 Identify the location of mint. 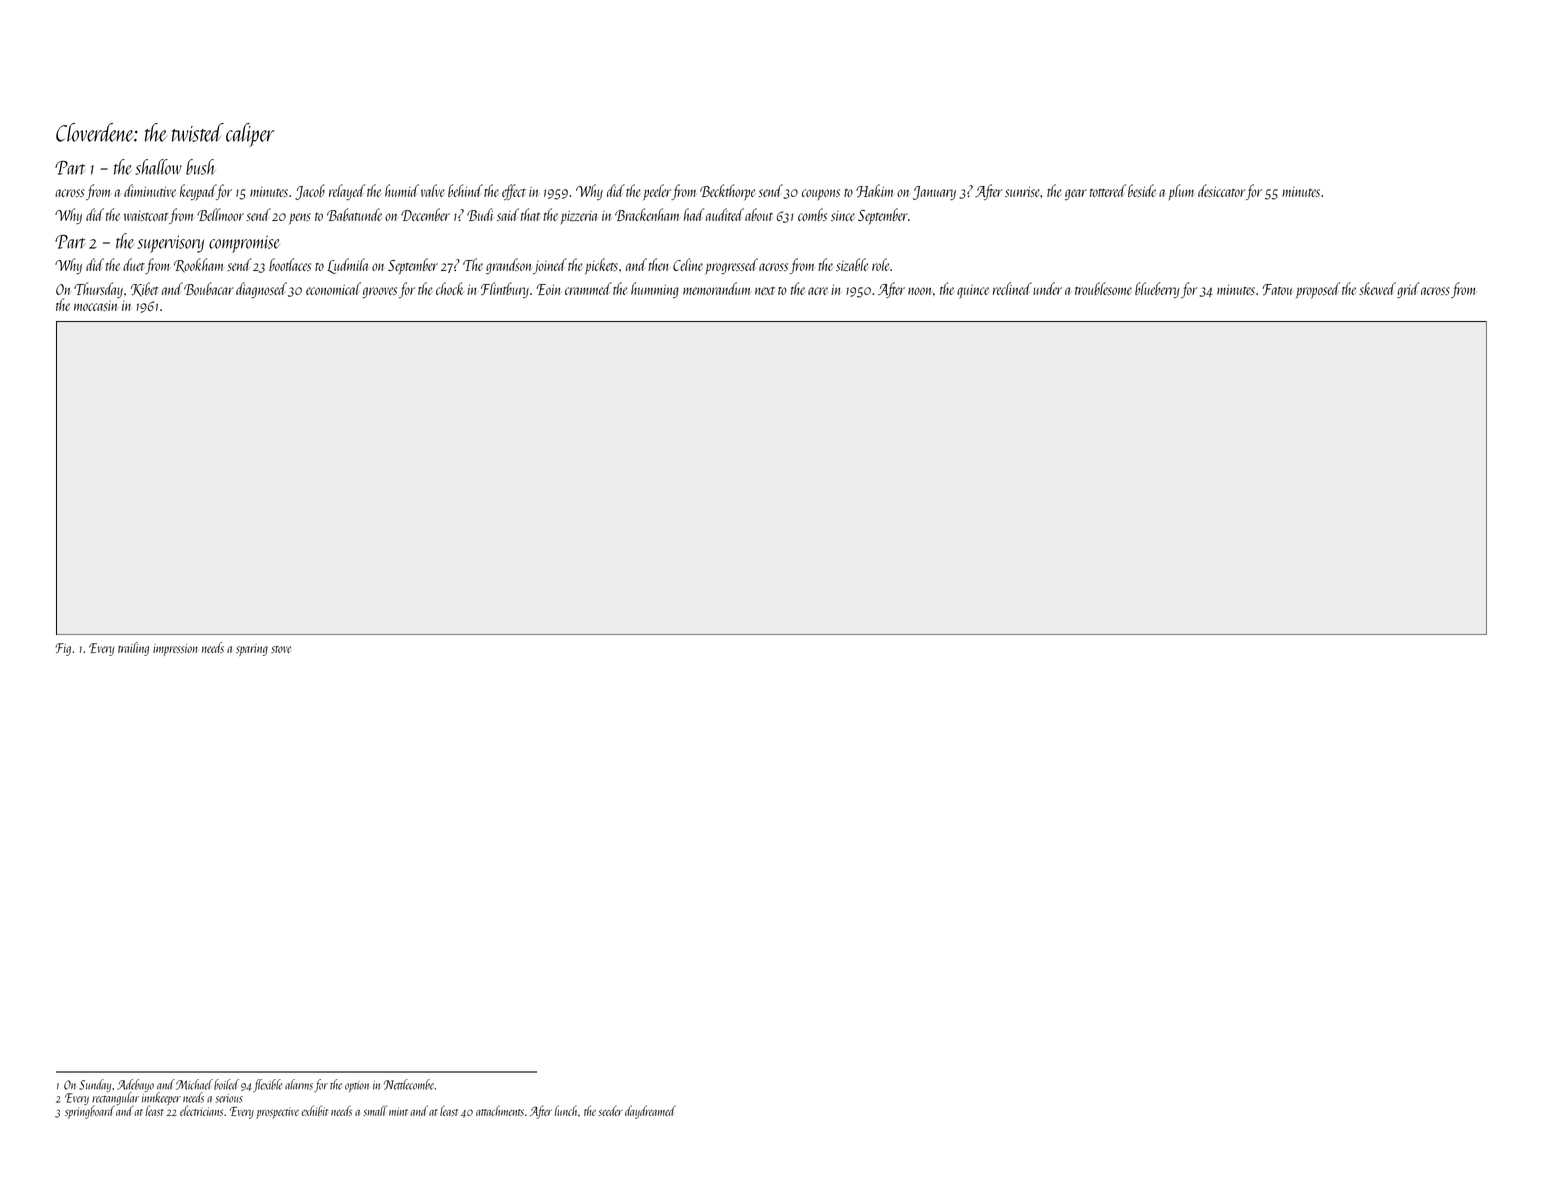
(398, 1111).
